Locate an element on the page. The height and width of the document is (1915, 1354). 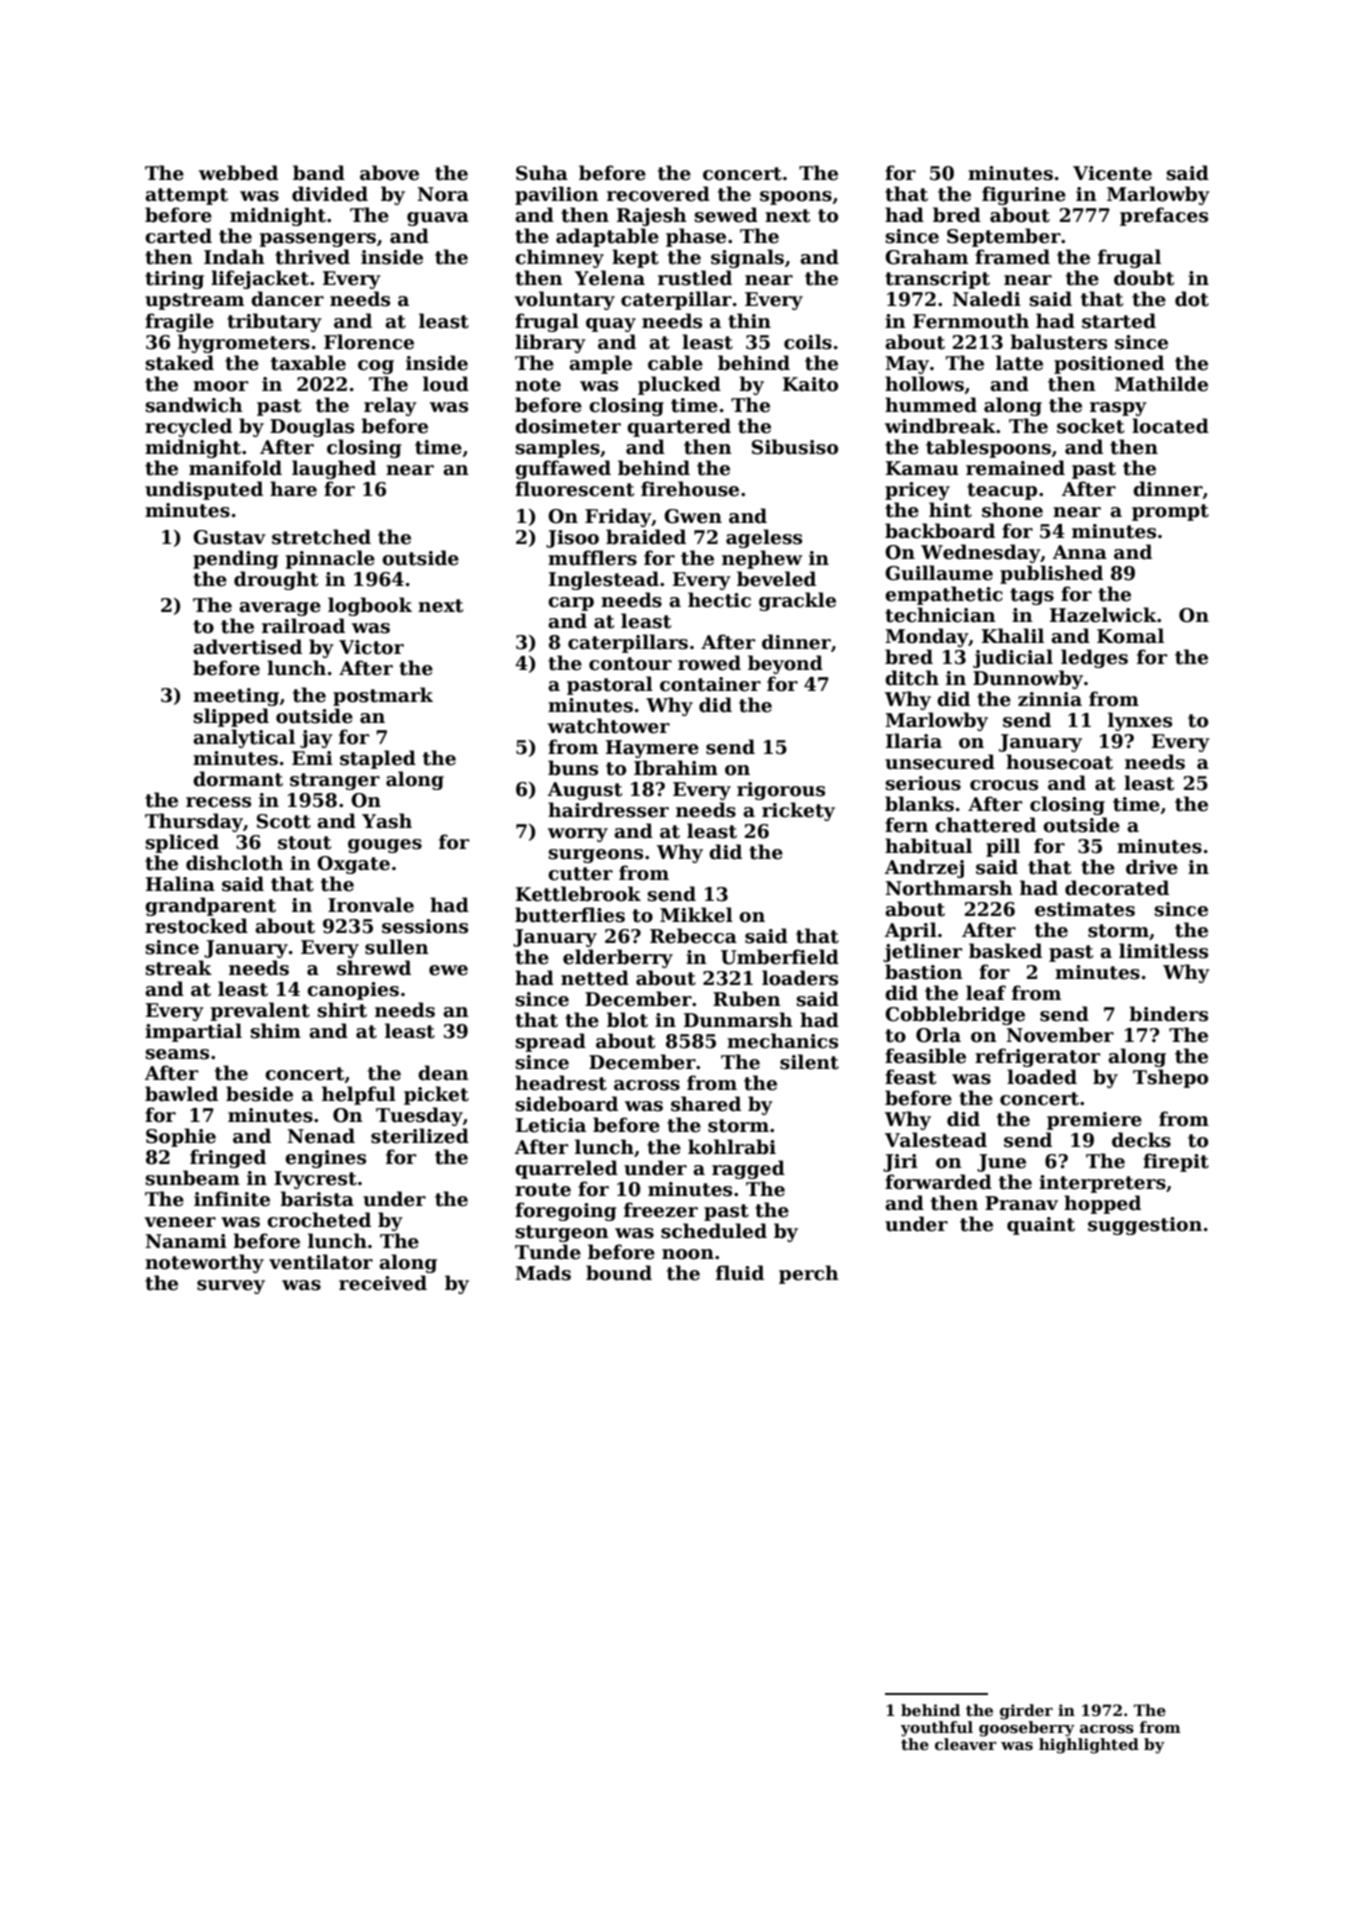
survey is located at coordinates (231, 1287).
